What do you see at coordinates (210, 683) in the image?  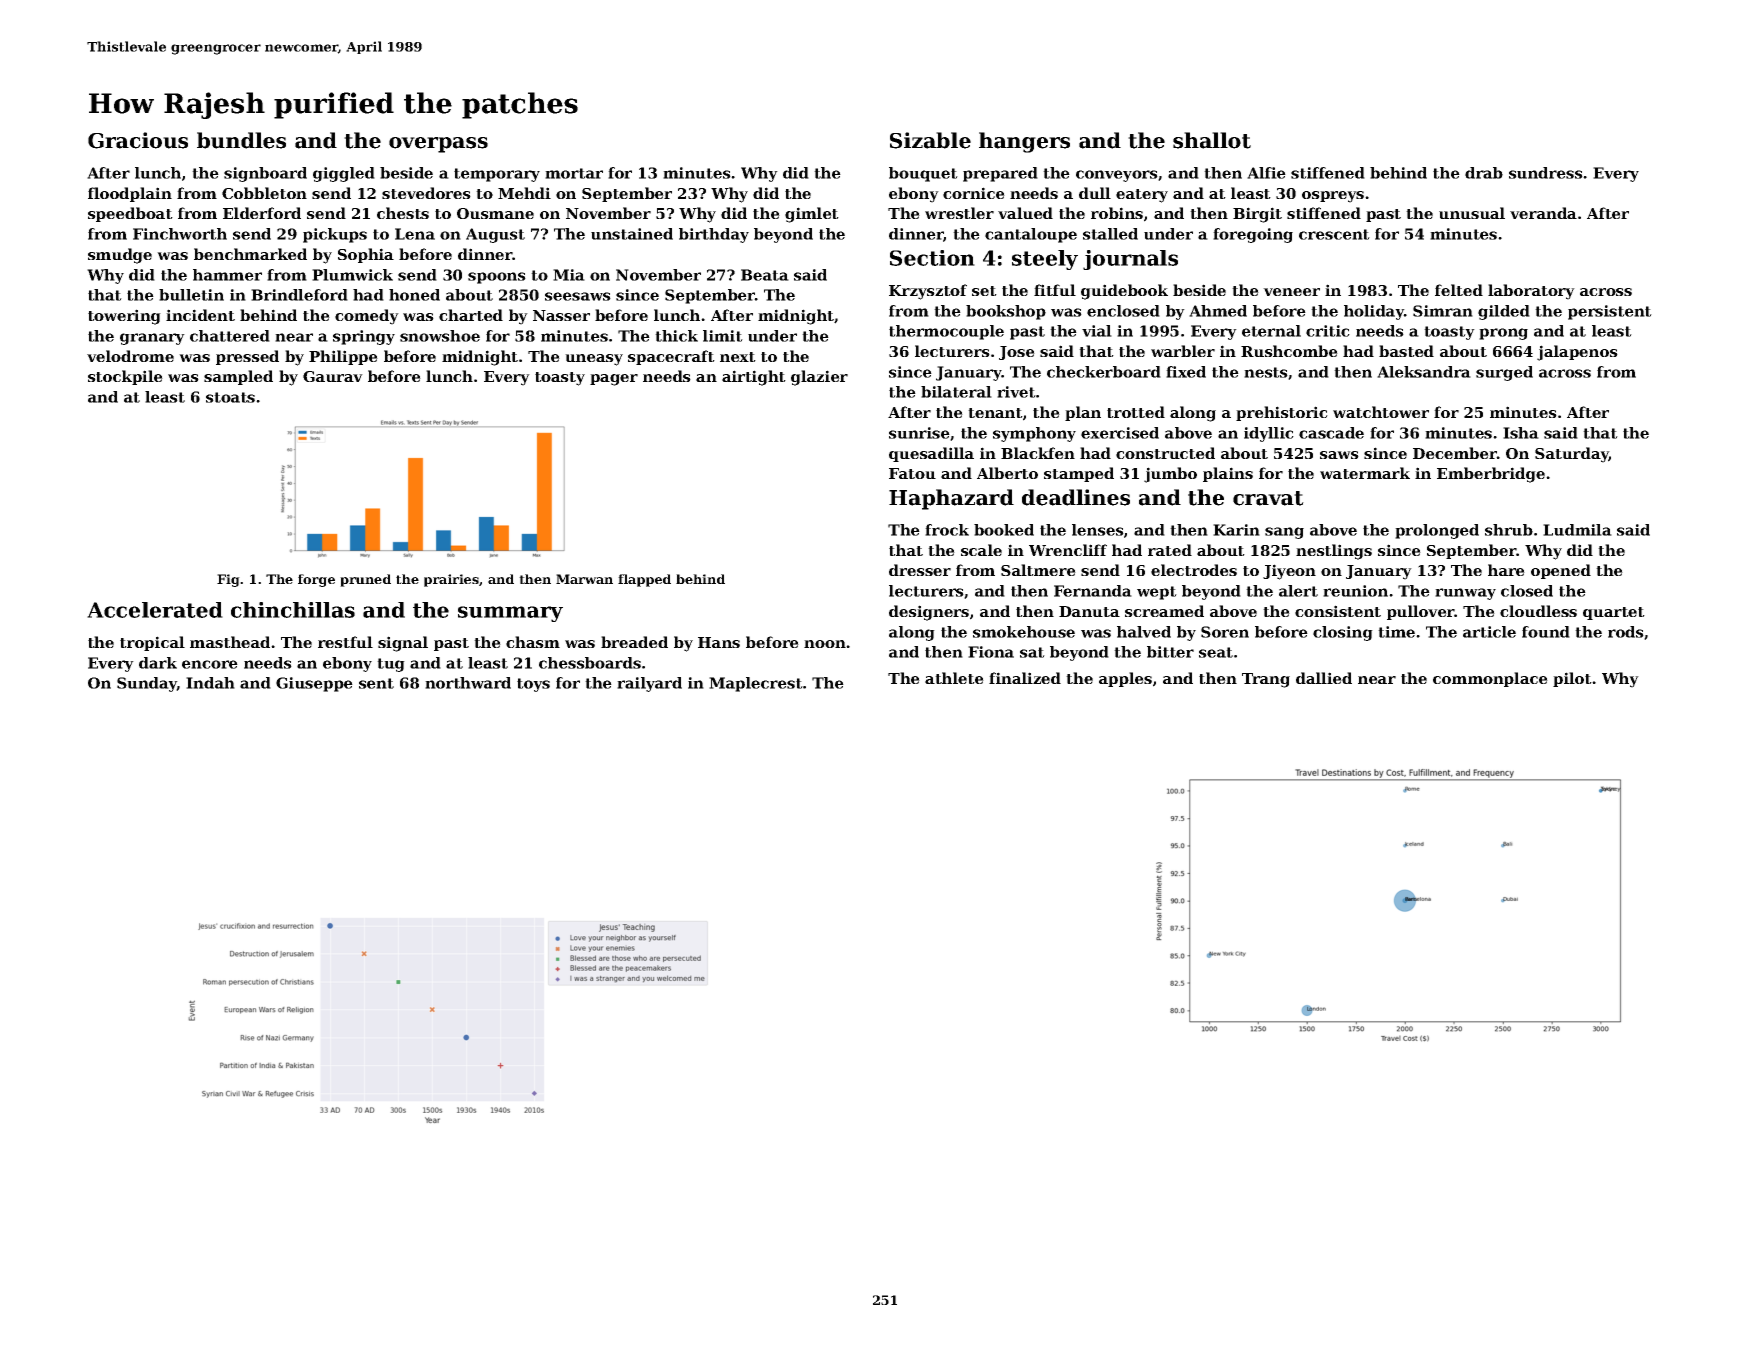 I see `Indah` at bounding box center [210, 683].
